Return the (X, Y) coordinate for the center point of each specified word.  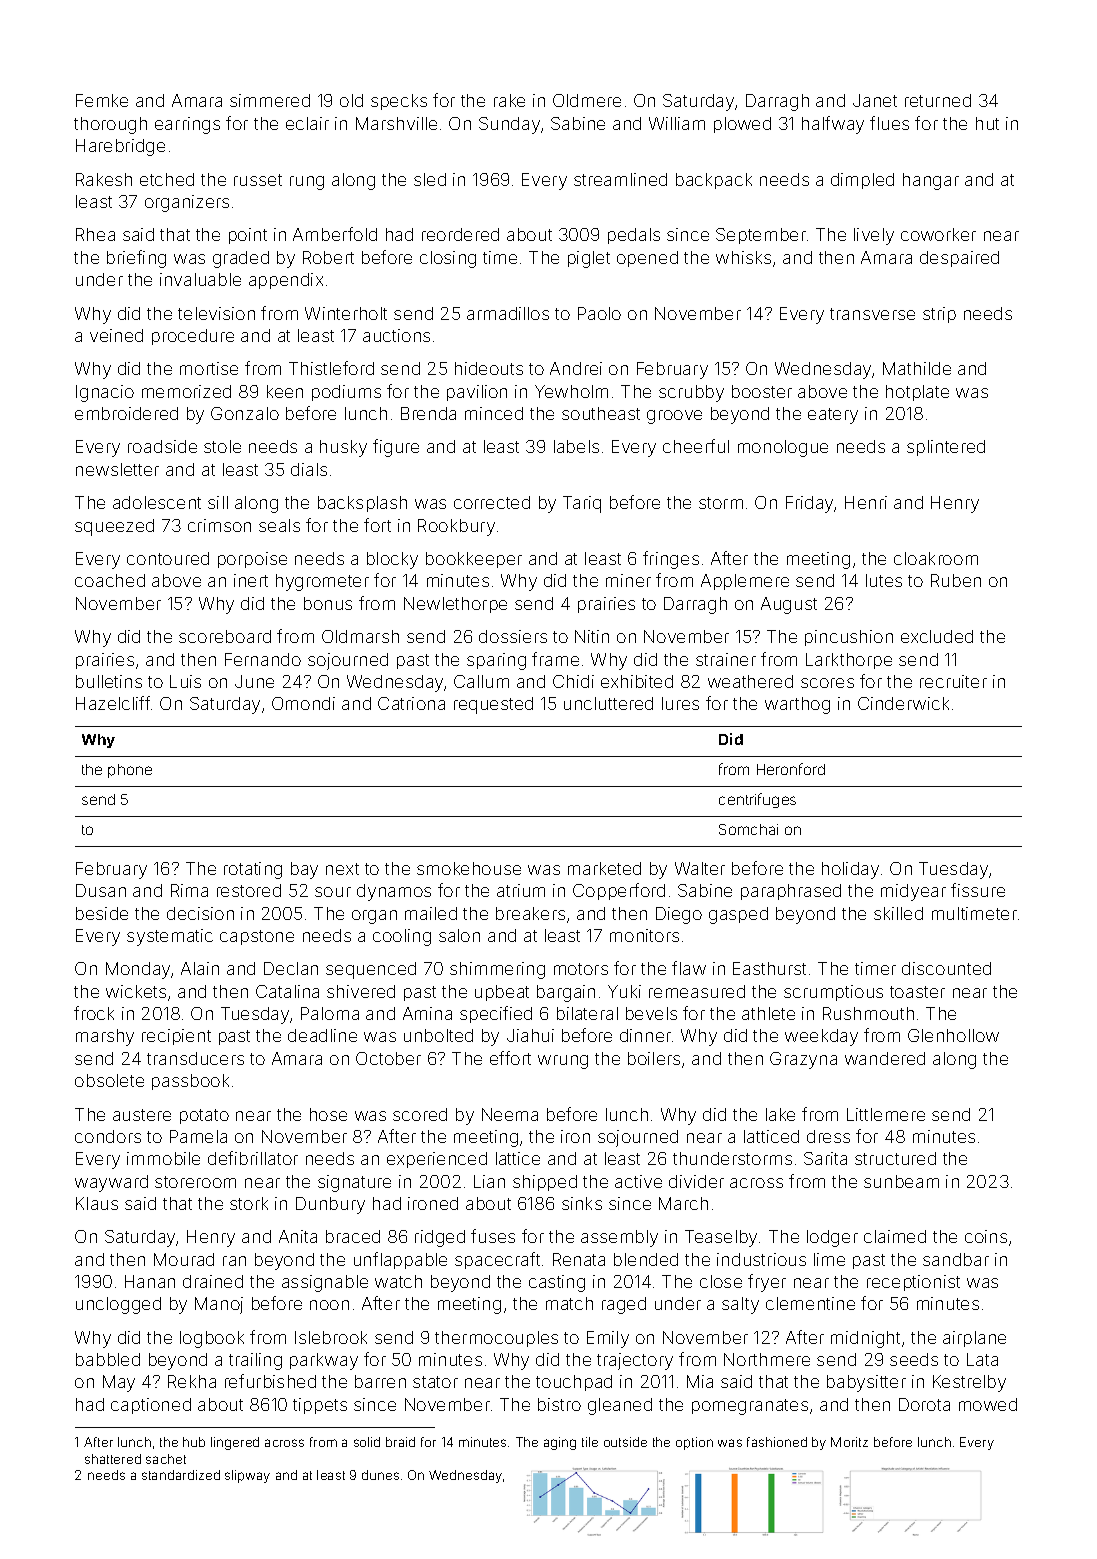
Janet (875, 100)
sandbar (956, 1259)
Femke (102, 100)
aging (560, 1443)
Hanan (150, 1281)
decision (200, 913)
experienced (437, 1160)
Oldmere (587, 100)
